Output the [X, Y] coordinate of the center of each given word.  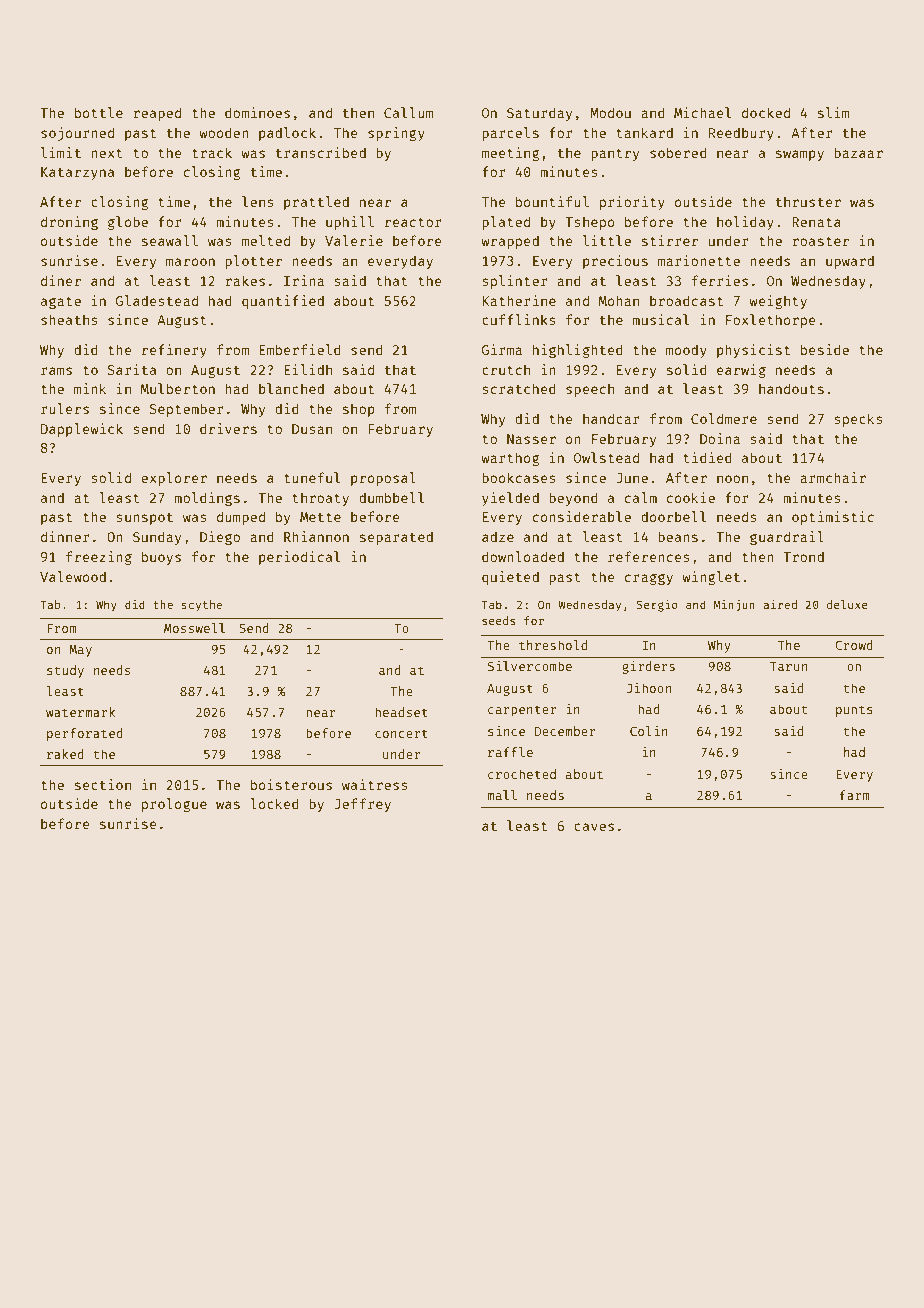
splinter [515, 282]
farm [855, 795]
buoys [161, 558]
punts [854, 711]
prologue [174, 805]
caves [594, 827]
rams [56, 371]
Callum [409, 112]
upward [850, 262]
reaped [157, 114]
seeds [498, 620]
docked [766, 112]
